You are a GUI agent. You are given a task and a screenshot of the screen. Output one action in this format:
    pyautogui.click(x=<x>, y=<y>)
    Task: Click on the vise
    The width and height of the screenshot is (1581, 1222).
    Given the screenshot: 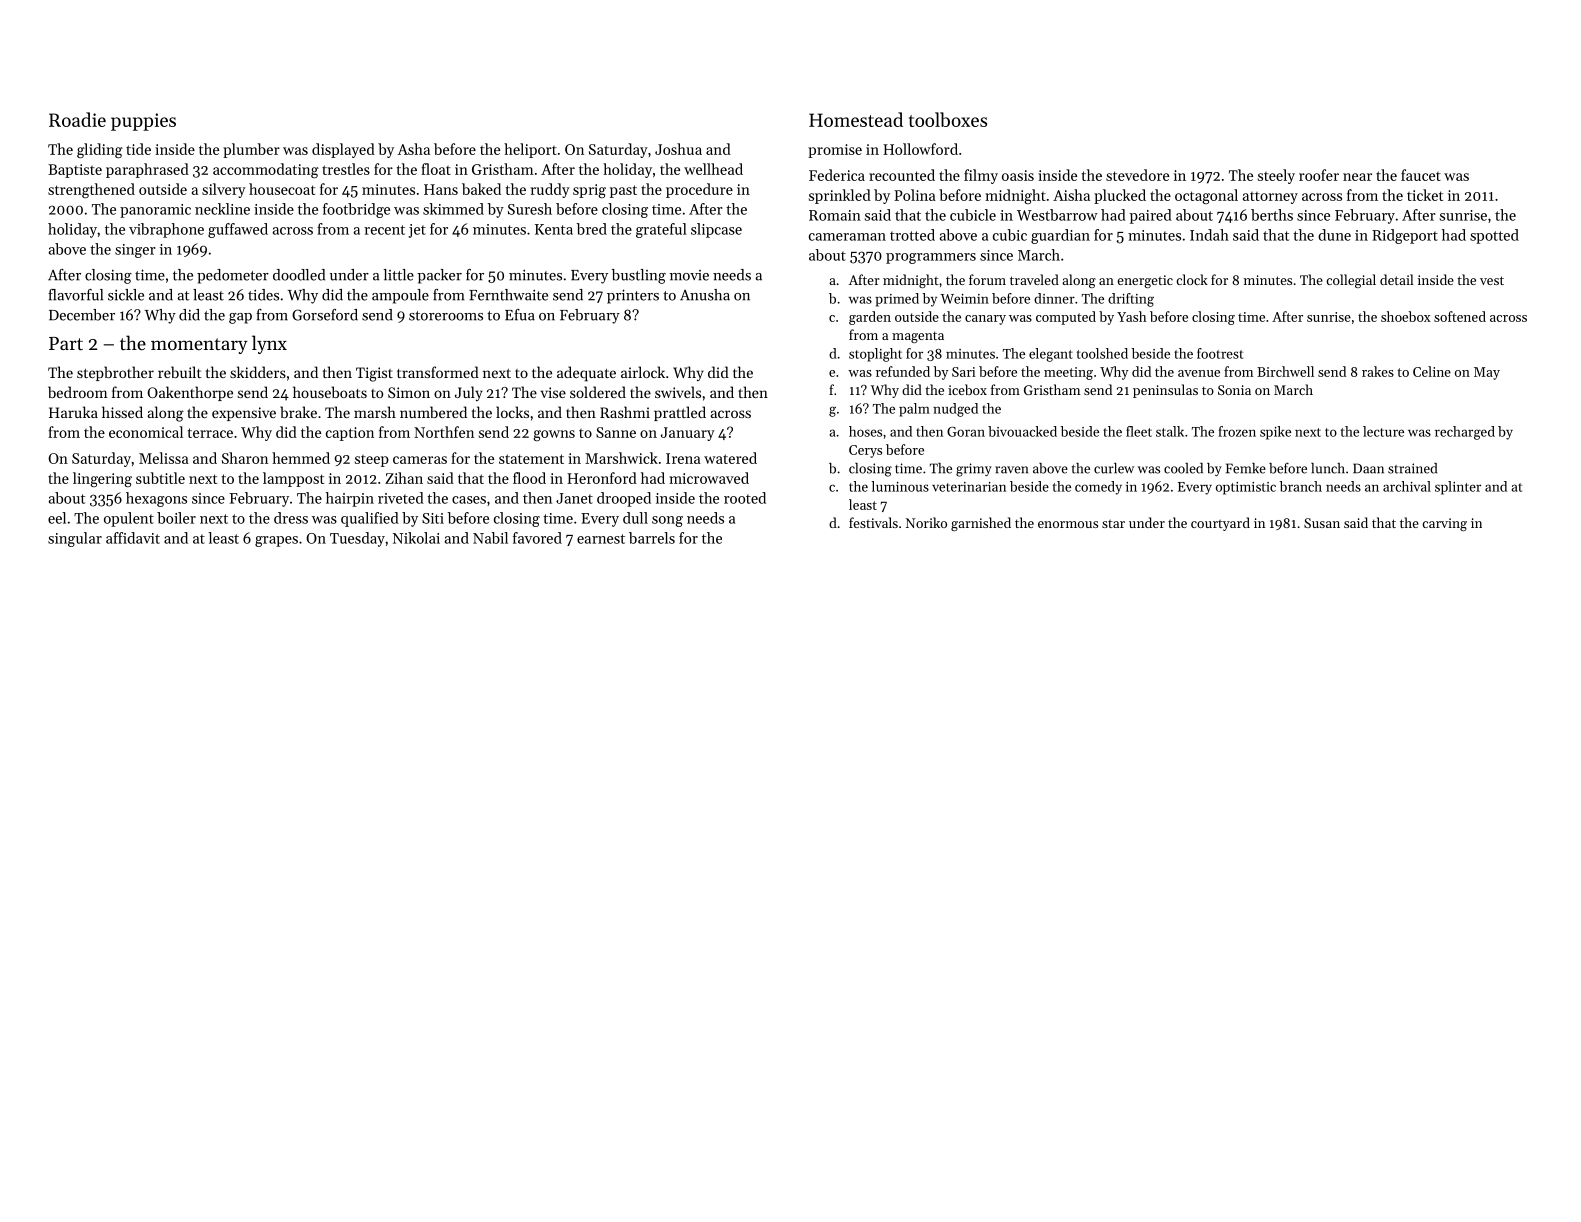 What is the action you would take?
    pyautogui.click(x=553, y=392)
